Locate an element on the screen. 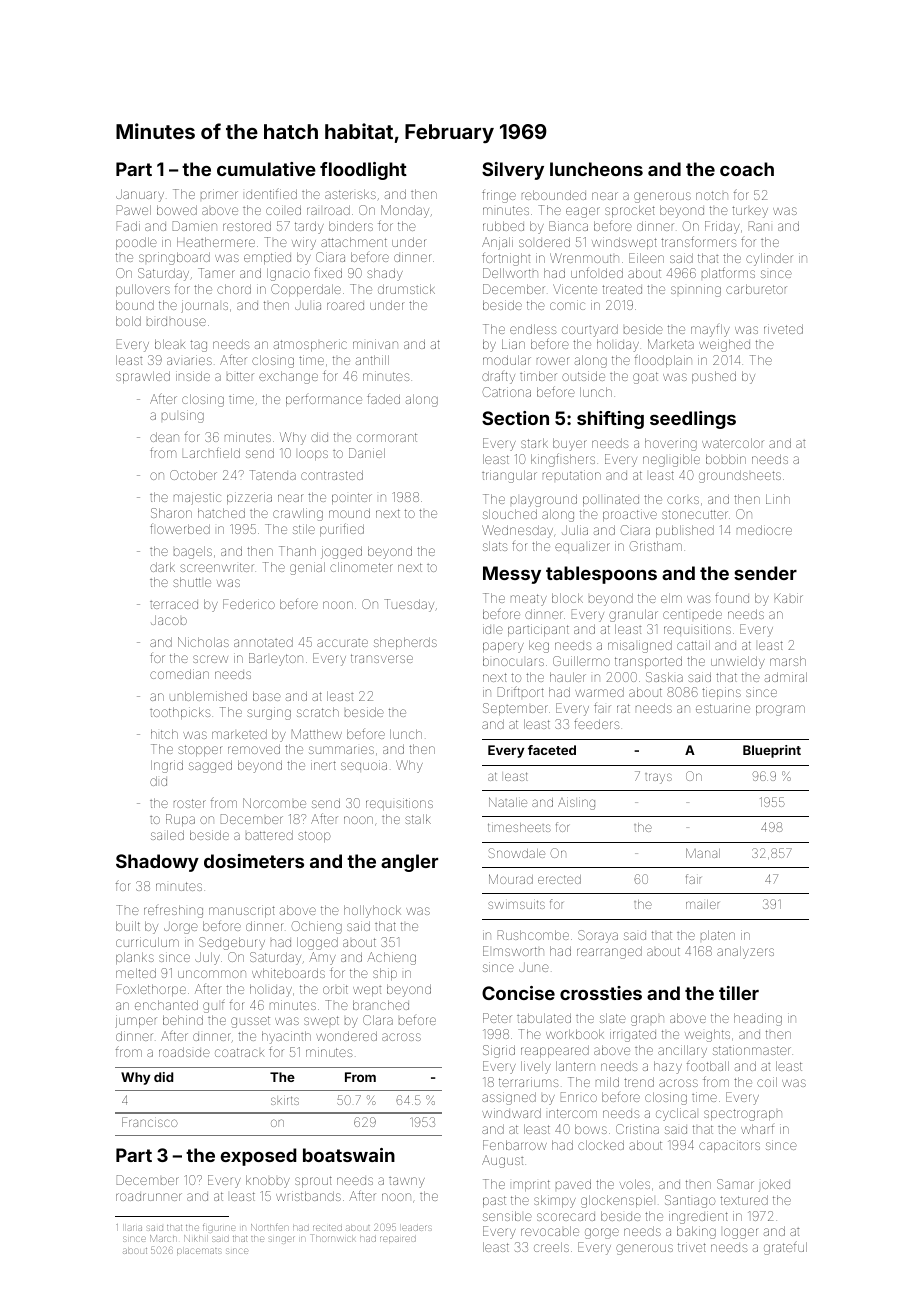 The height and width of the screenshot is (1308, 924). Blueprint is located at coordinates (772, 751).
